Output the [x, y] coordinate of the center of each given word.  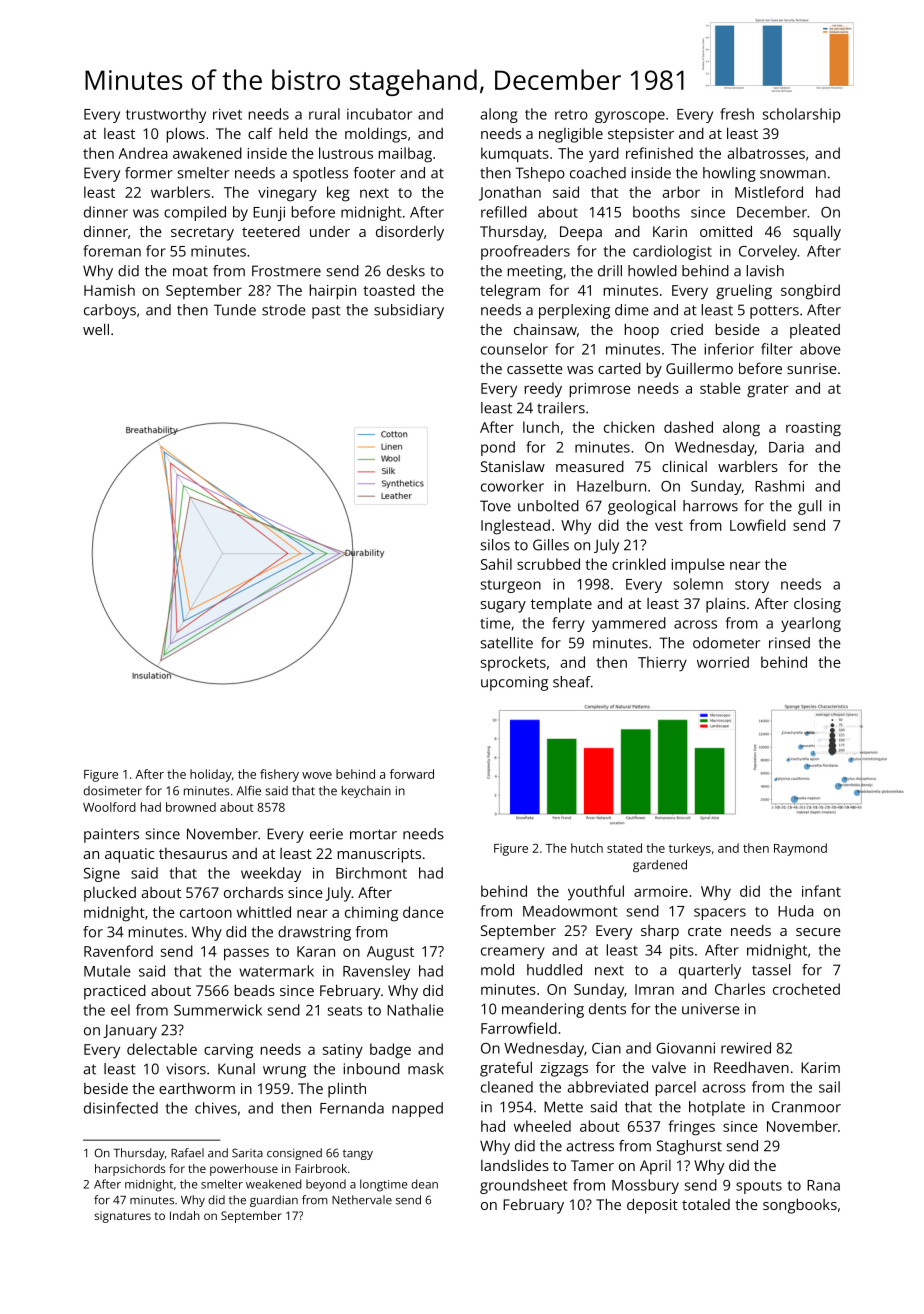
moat [190, 271]
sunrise [812, 368]
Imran [654, 989]
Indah [185, 1215]
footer [374, 173]
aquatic [129, 855]
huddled [554, 970]
